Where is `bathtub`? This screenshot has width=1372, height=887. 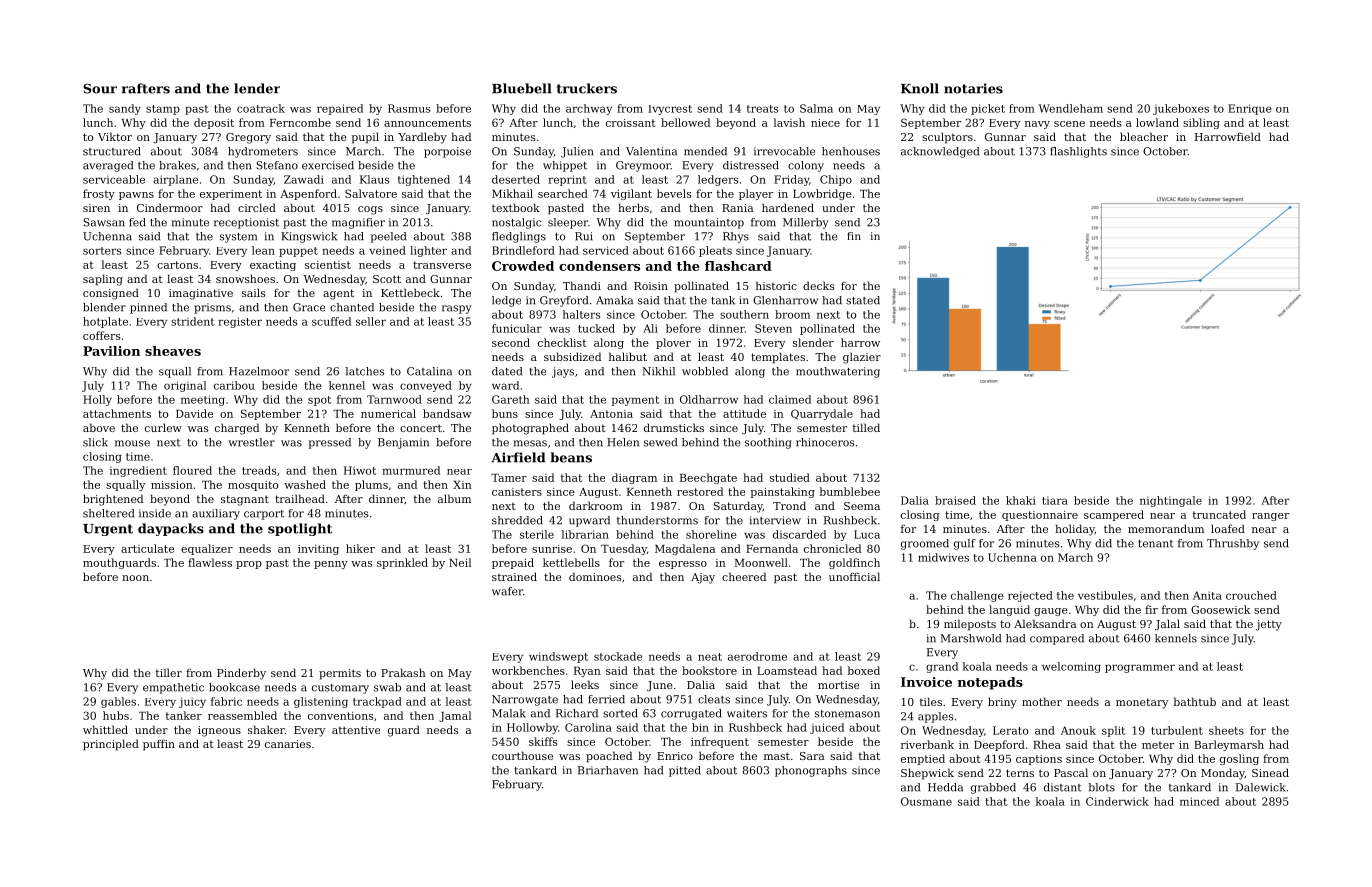 bathtub is located at coordinates (1195, 701).
